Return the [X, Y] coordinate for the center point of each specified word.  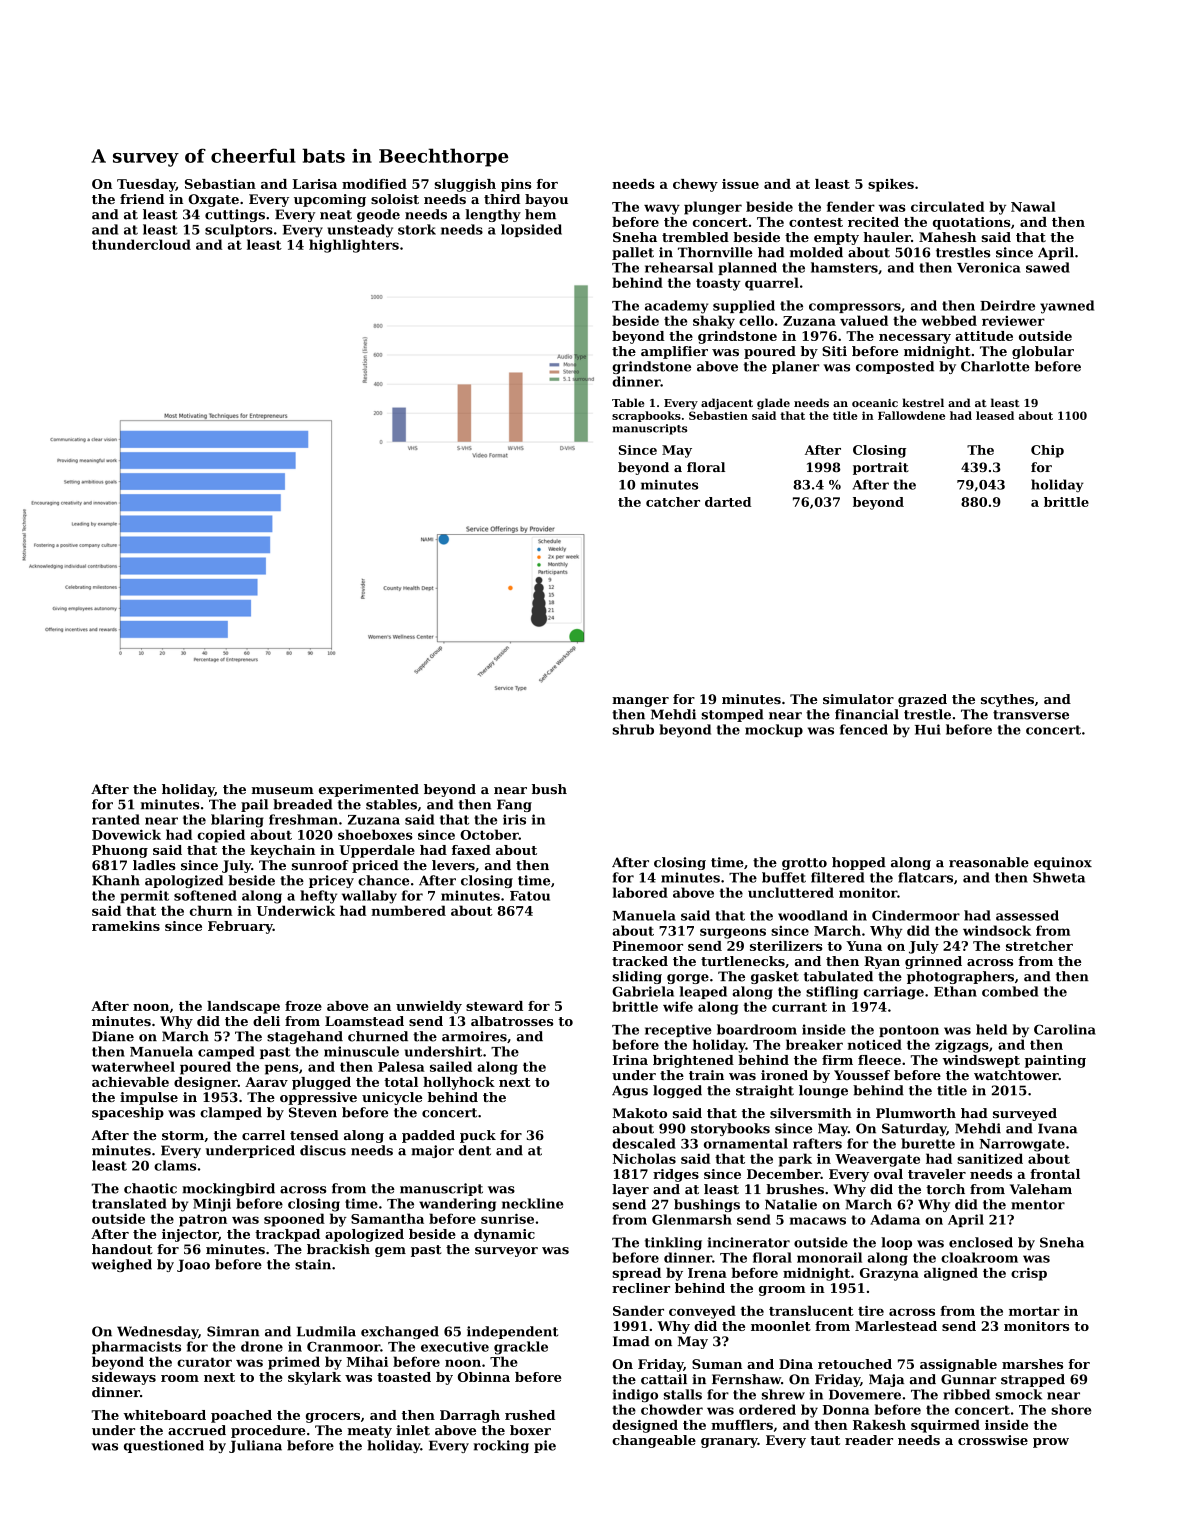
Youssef [862, 1075]
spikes [891, 185]
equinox [1063, 863]
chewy [695, 185]
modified [374, 184]
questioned [164, 1446]
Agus [630, 1091]
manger [640, 702]
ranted [116, 819]
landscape [243, 1007]
